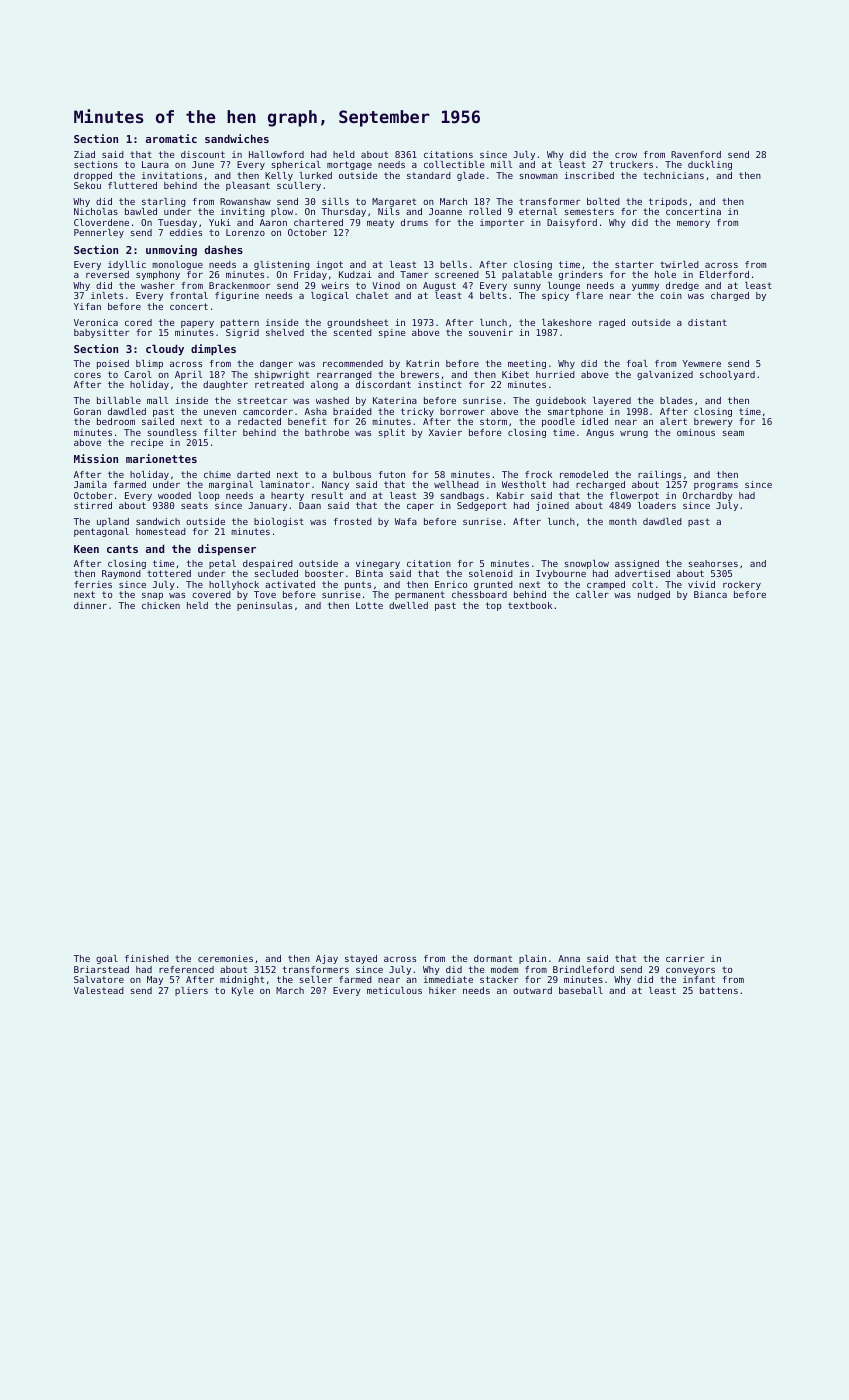 This document has width=849, height=1400. What do you see at coordinates (107, 959) in the document?
I see `goal` at bounding box center [107, 959].
